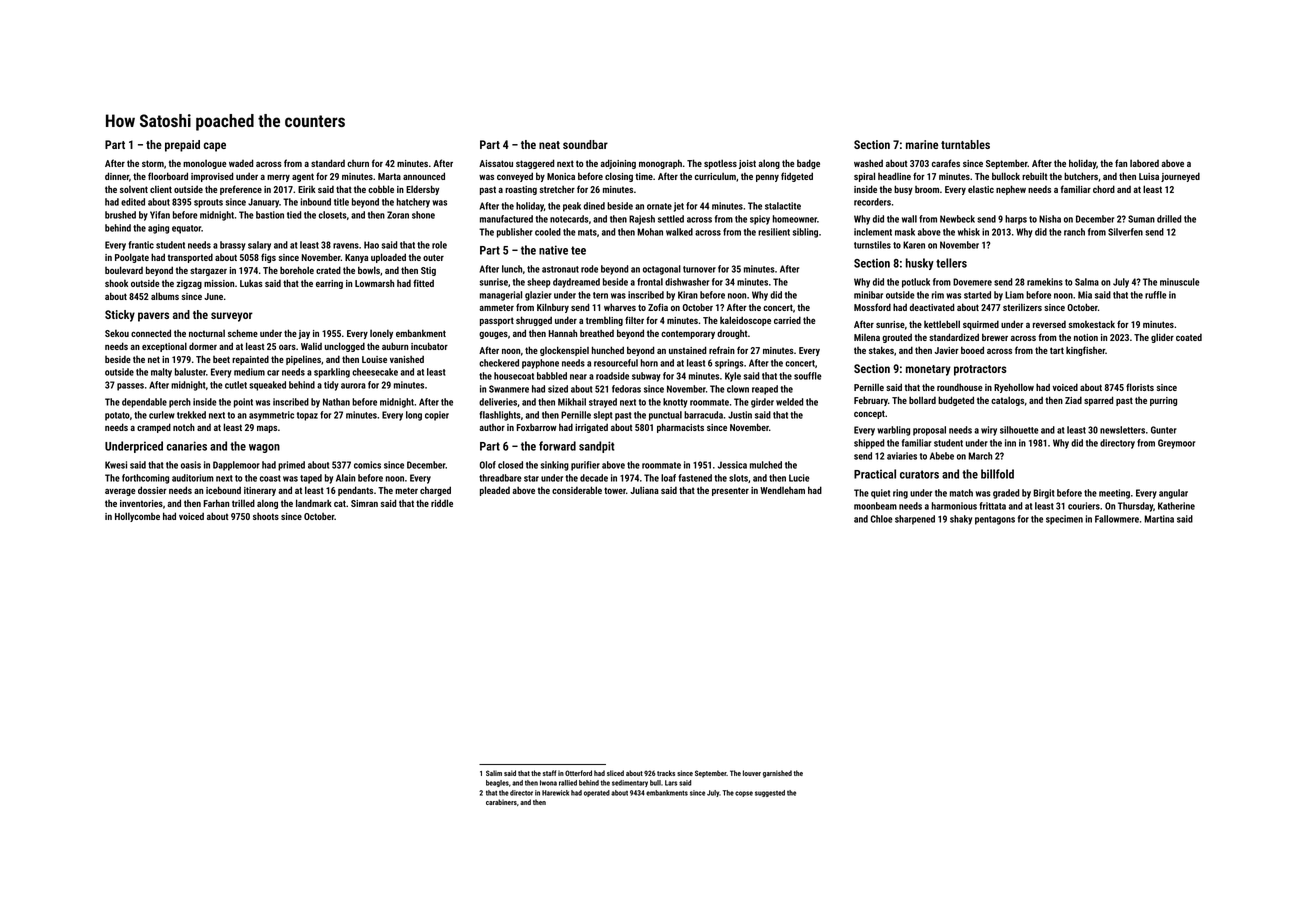 The height and width of the image is (924, 1308). What do you see at coordinates (501, 802) in the image?
I see `carabiners` at bounding box center [501, 802].
